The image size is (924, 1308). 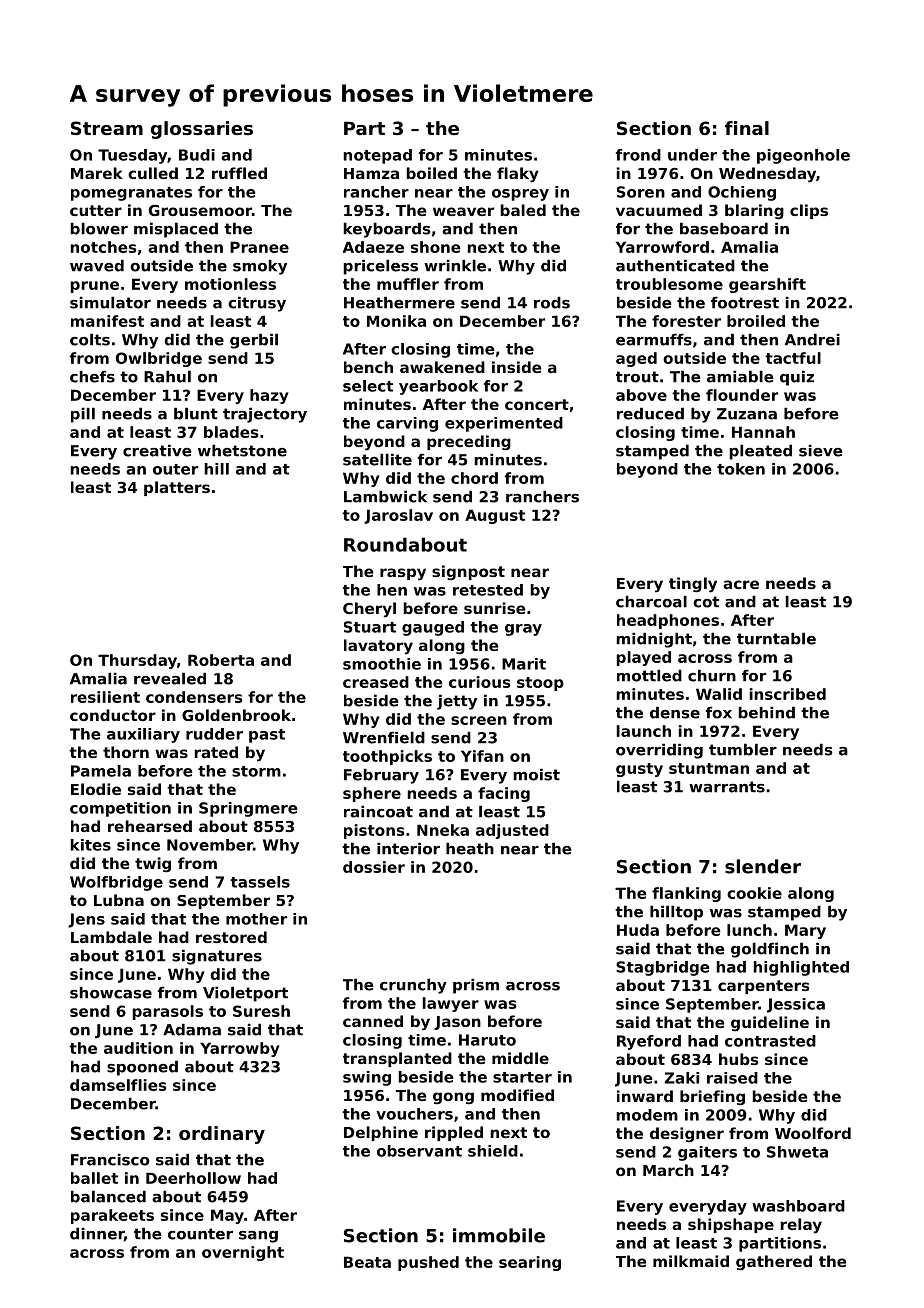 What do you see at coordinates (137, 661) in the screenshot?
I see `Thursday` at bounding box center [137, 661].
